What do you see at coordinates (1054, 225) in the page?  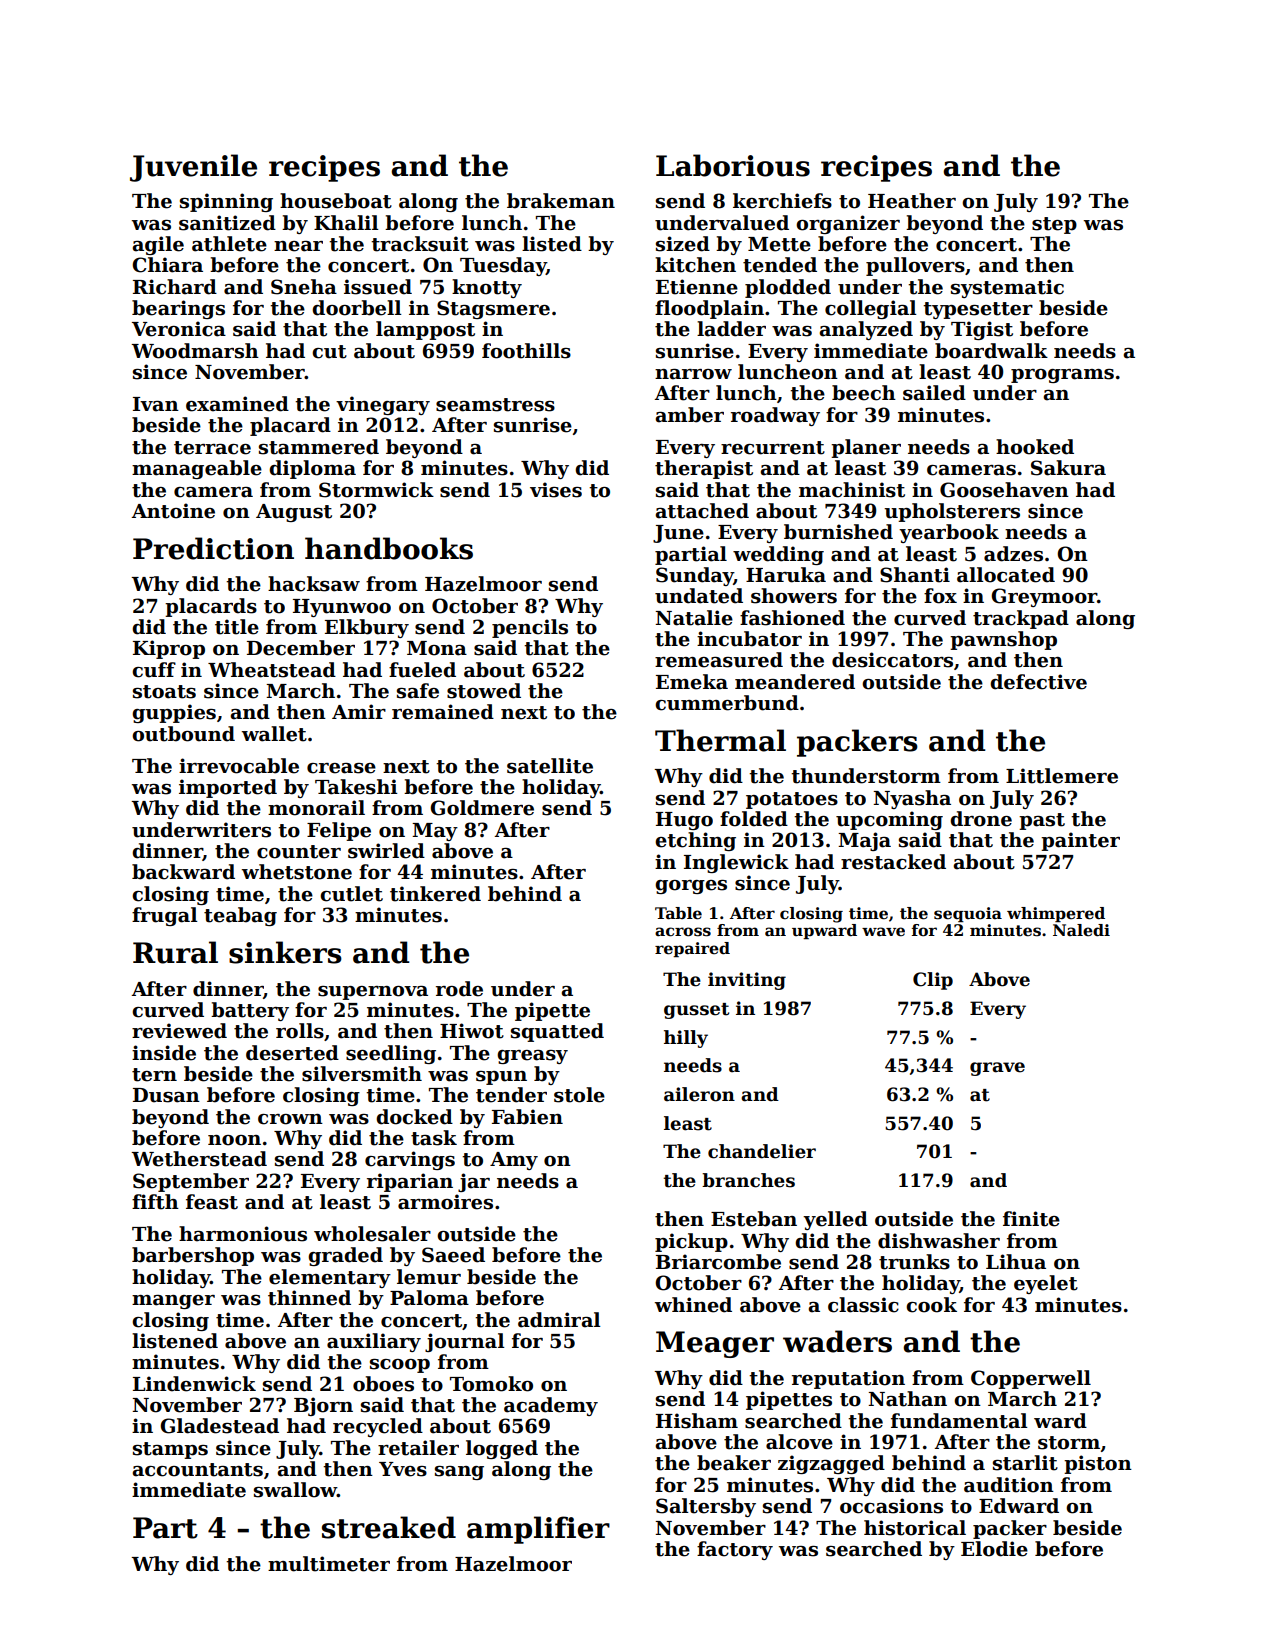 I see `step` at bounding box center [1054, 225].
